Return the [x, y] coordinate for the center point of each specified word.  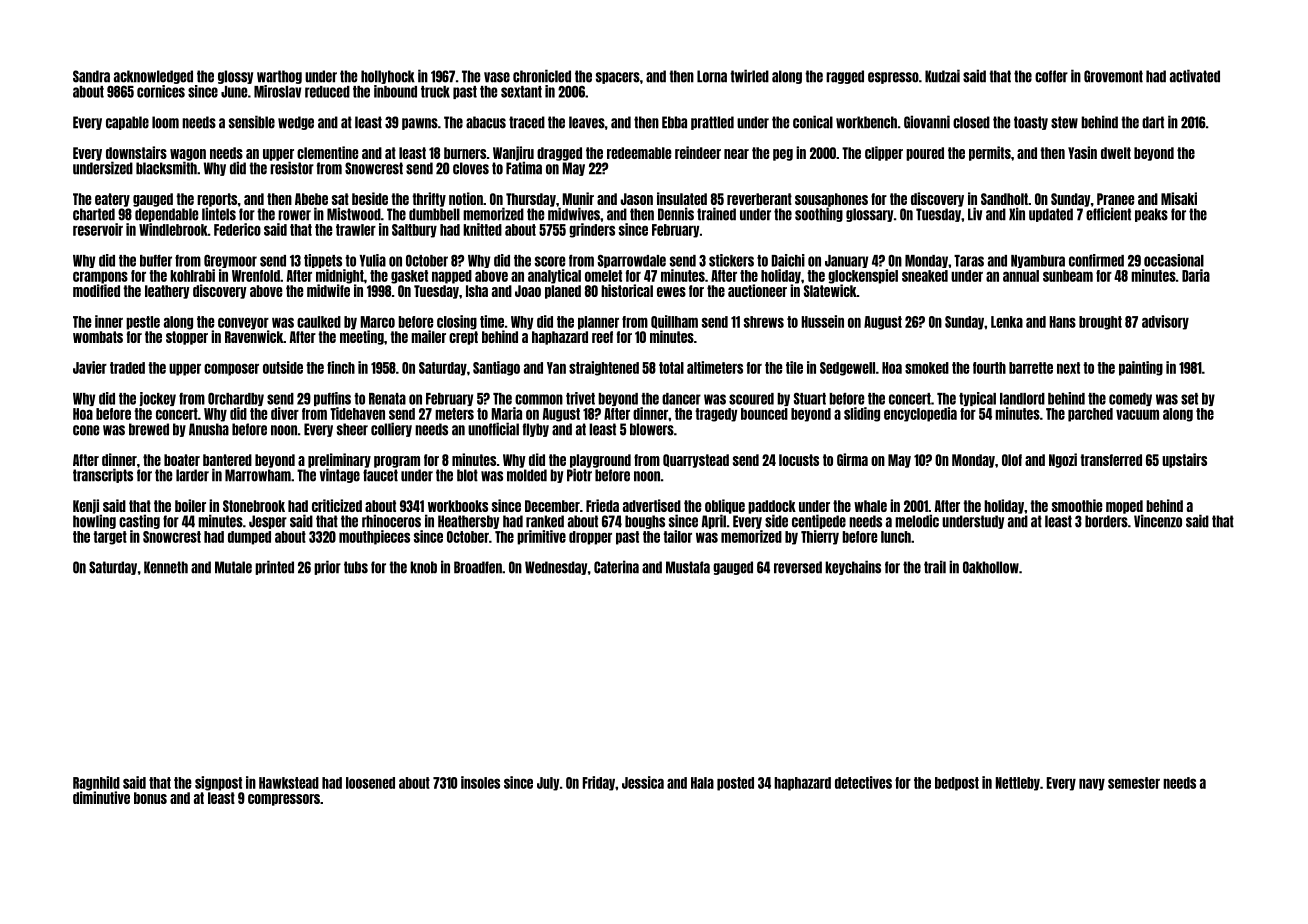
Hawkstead [289, 783]
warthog [279, 77]
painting [1141, 368]
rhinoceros [391, 521]
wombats [98, 337]
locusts [799, 460]
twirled [749, 76]
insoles [480, 782]
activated [1195, 76]
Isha [477, 291]
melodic [917, 521]
